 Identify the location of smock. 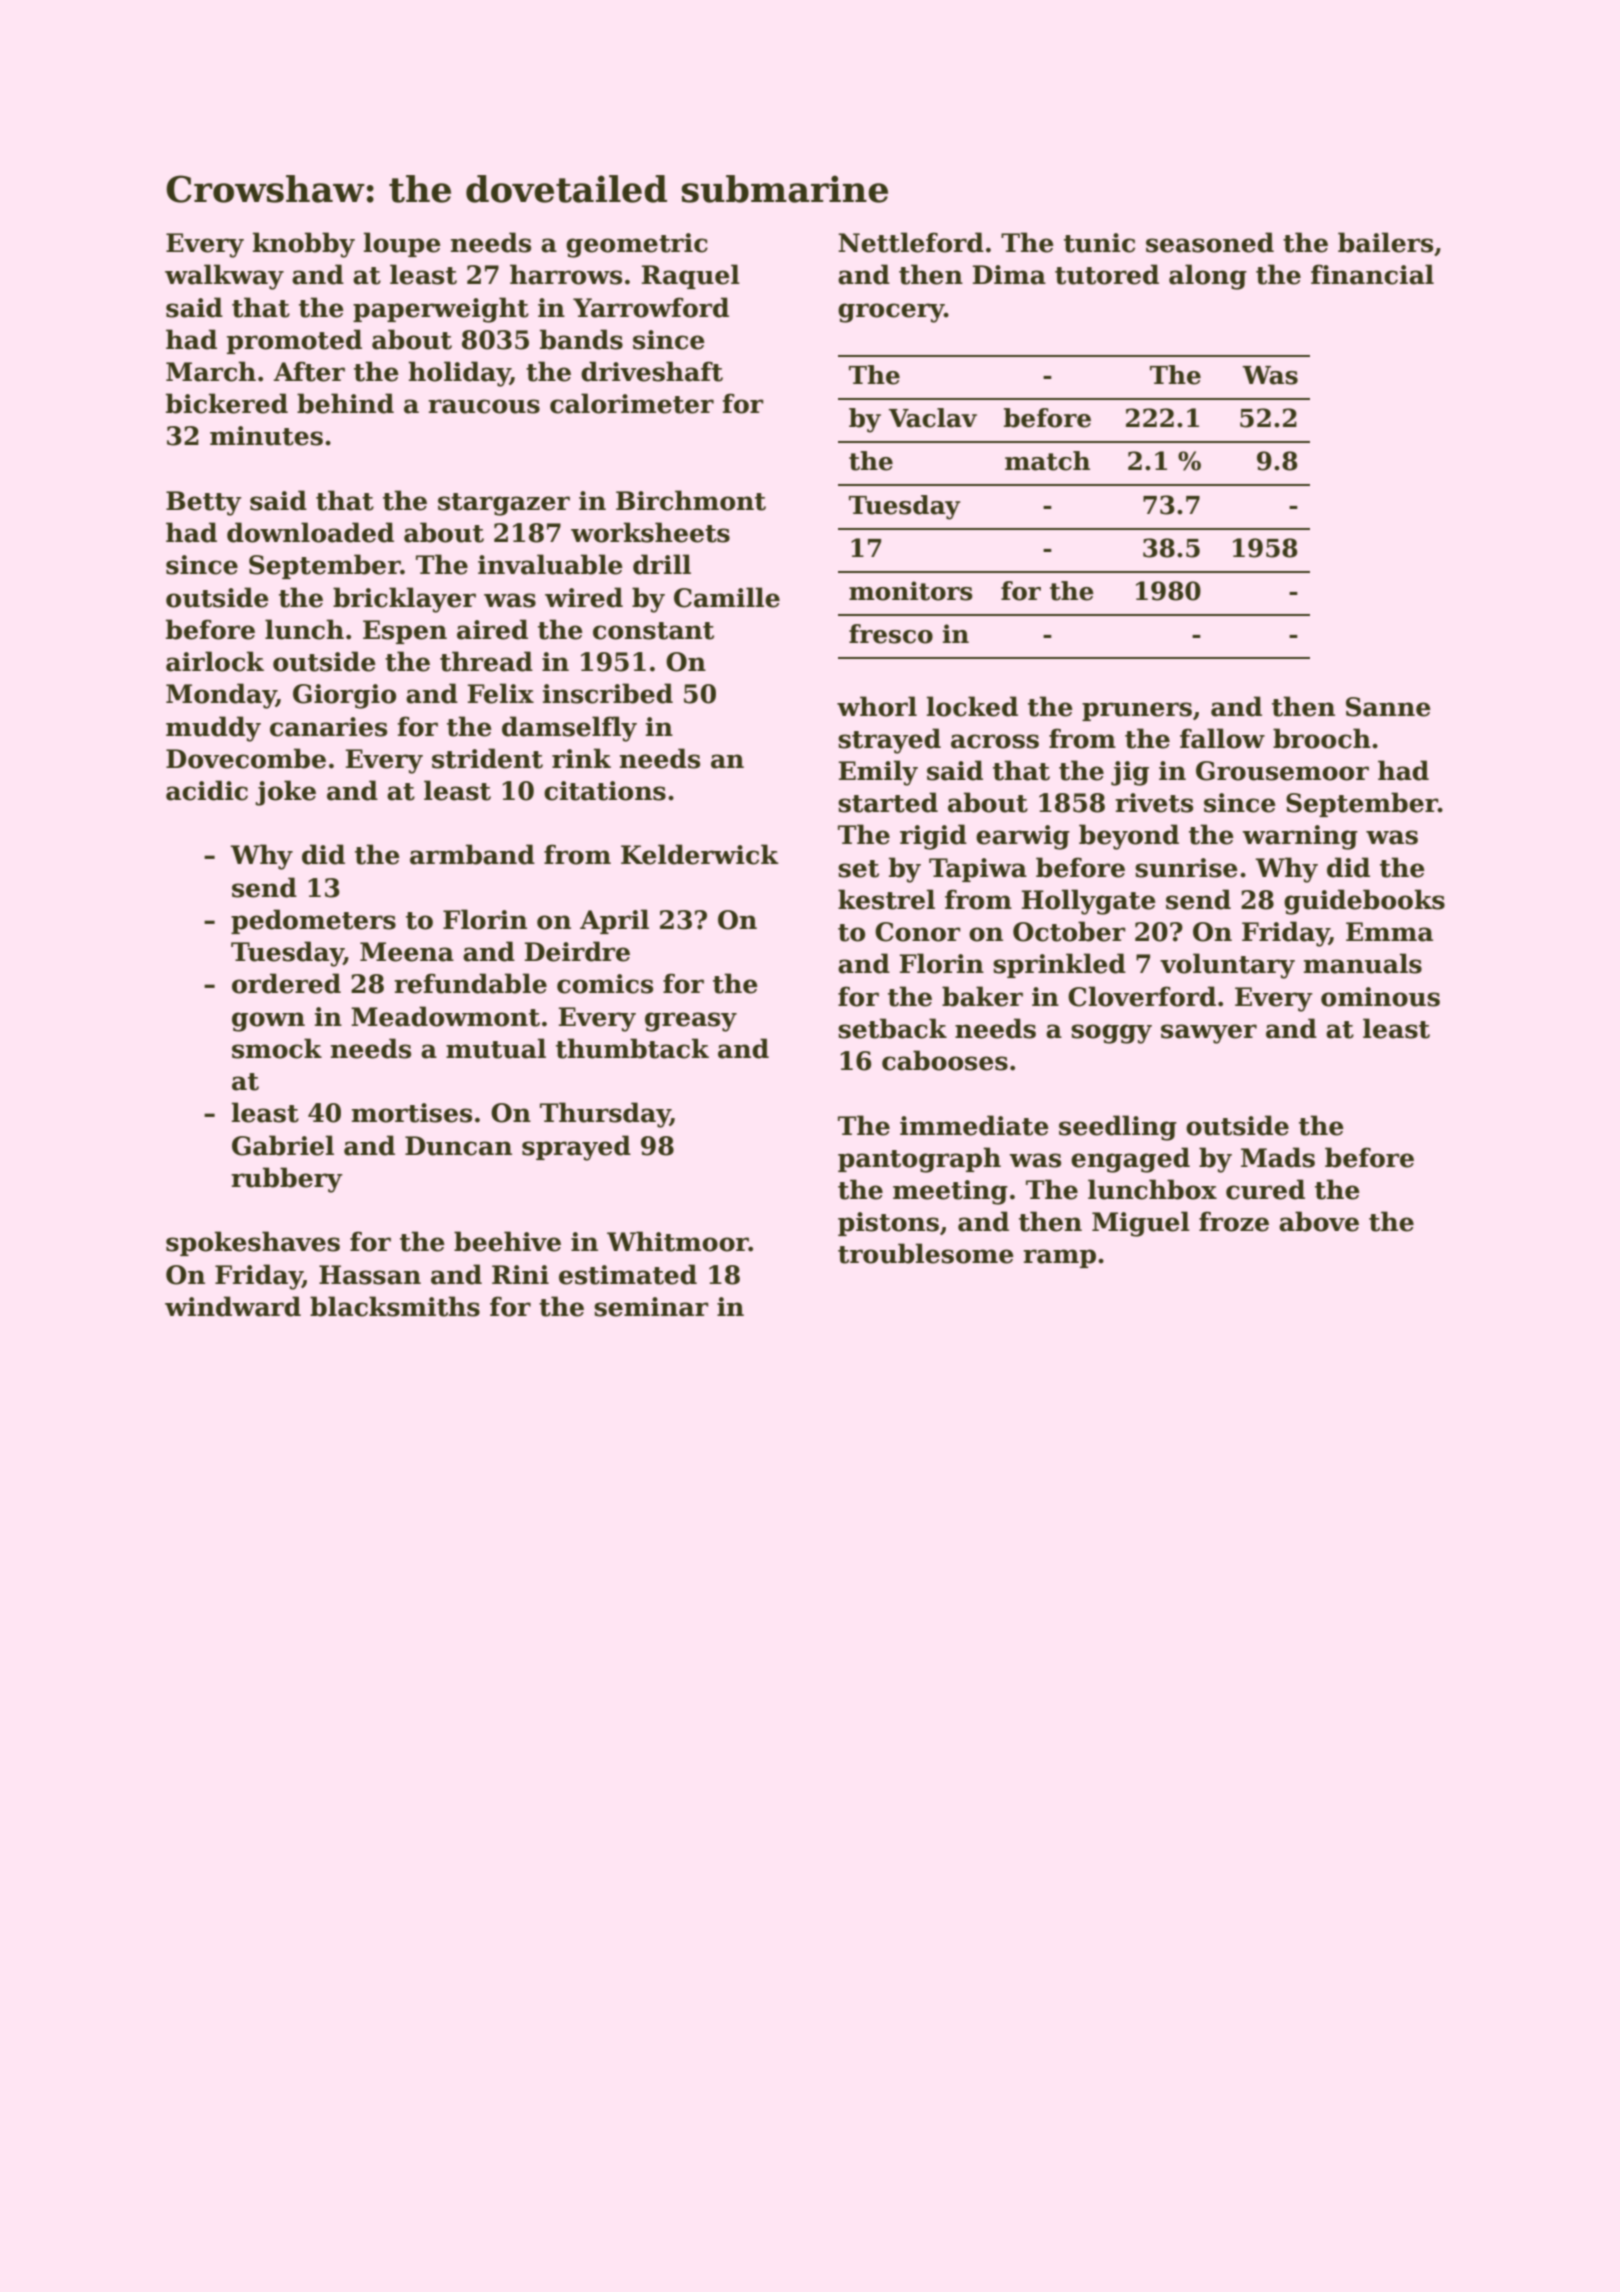
(277, 1048).
